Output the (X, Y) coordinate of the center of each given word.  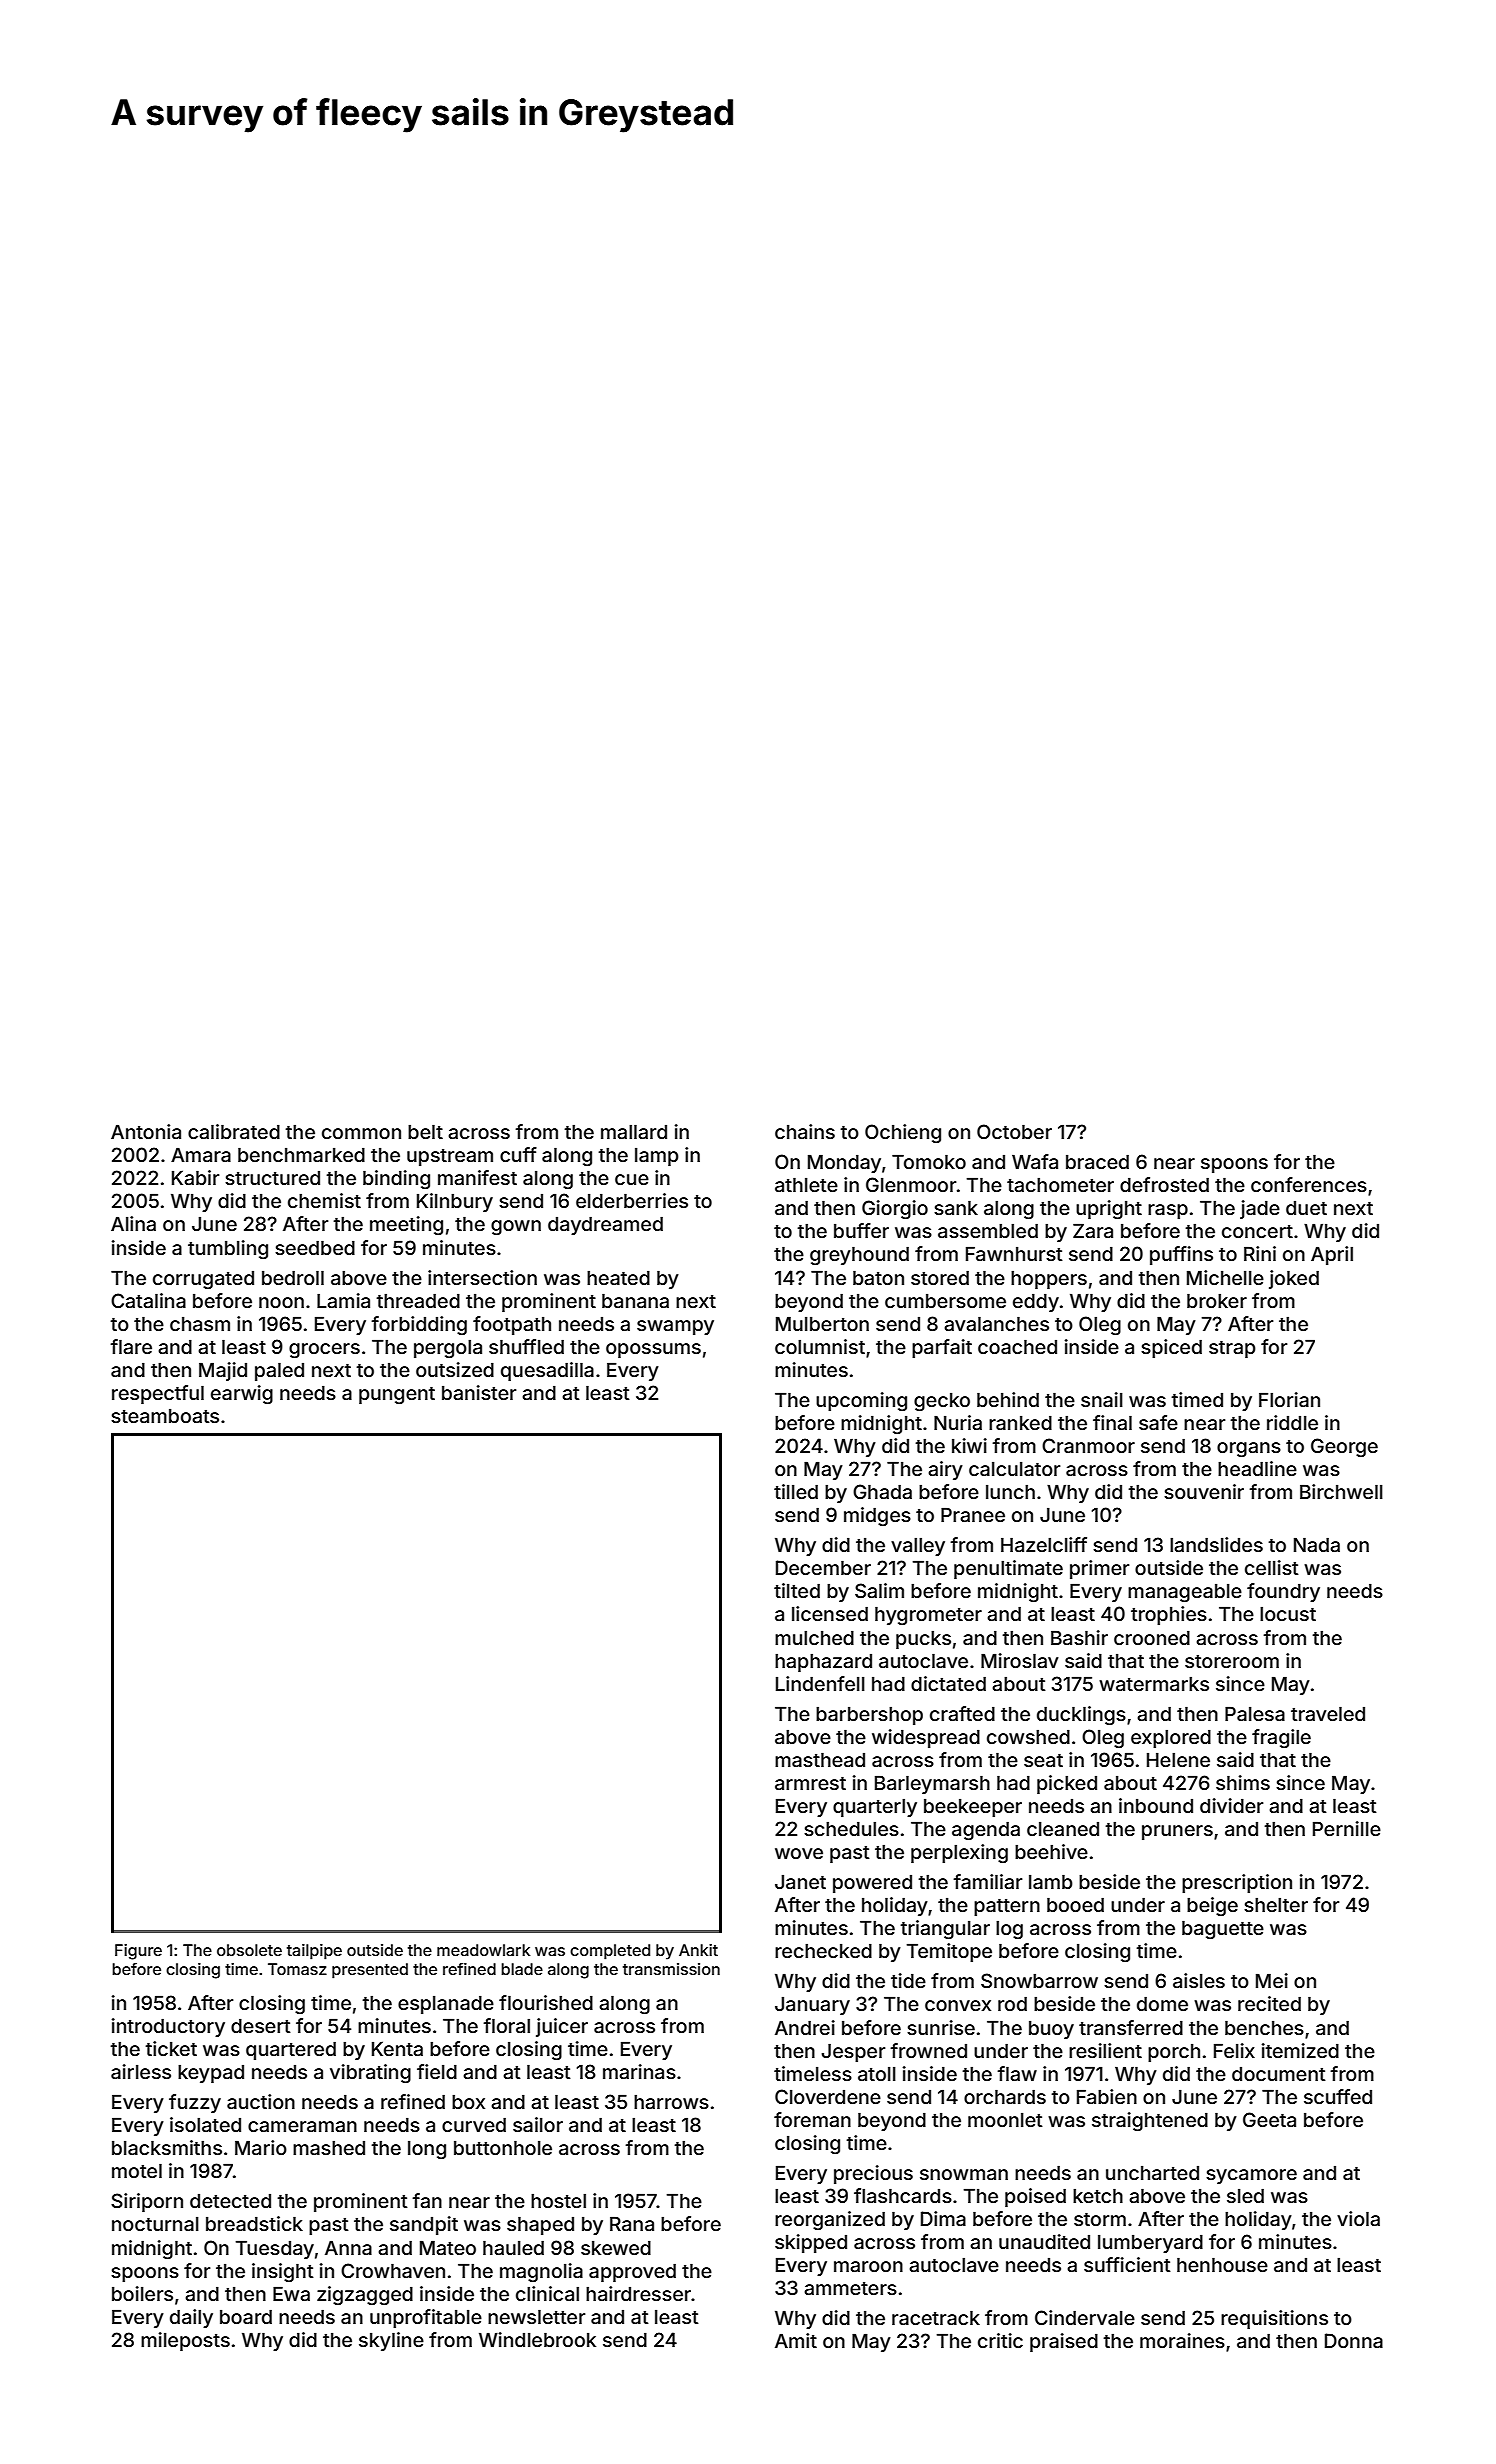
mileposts (185, 2341)
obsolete (249, 1950)
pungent (397, 1395)
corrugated (203, 1280)
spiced (1171, 1348)
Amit (796, 2340)
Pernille (1347, 1828)
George (1344, 1447)
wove (799, 1853)
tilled (796, 1491)
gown (516, 1227)
